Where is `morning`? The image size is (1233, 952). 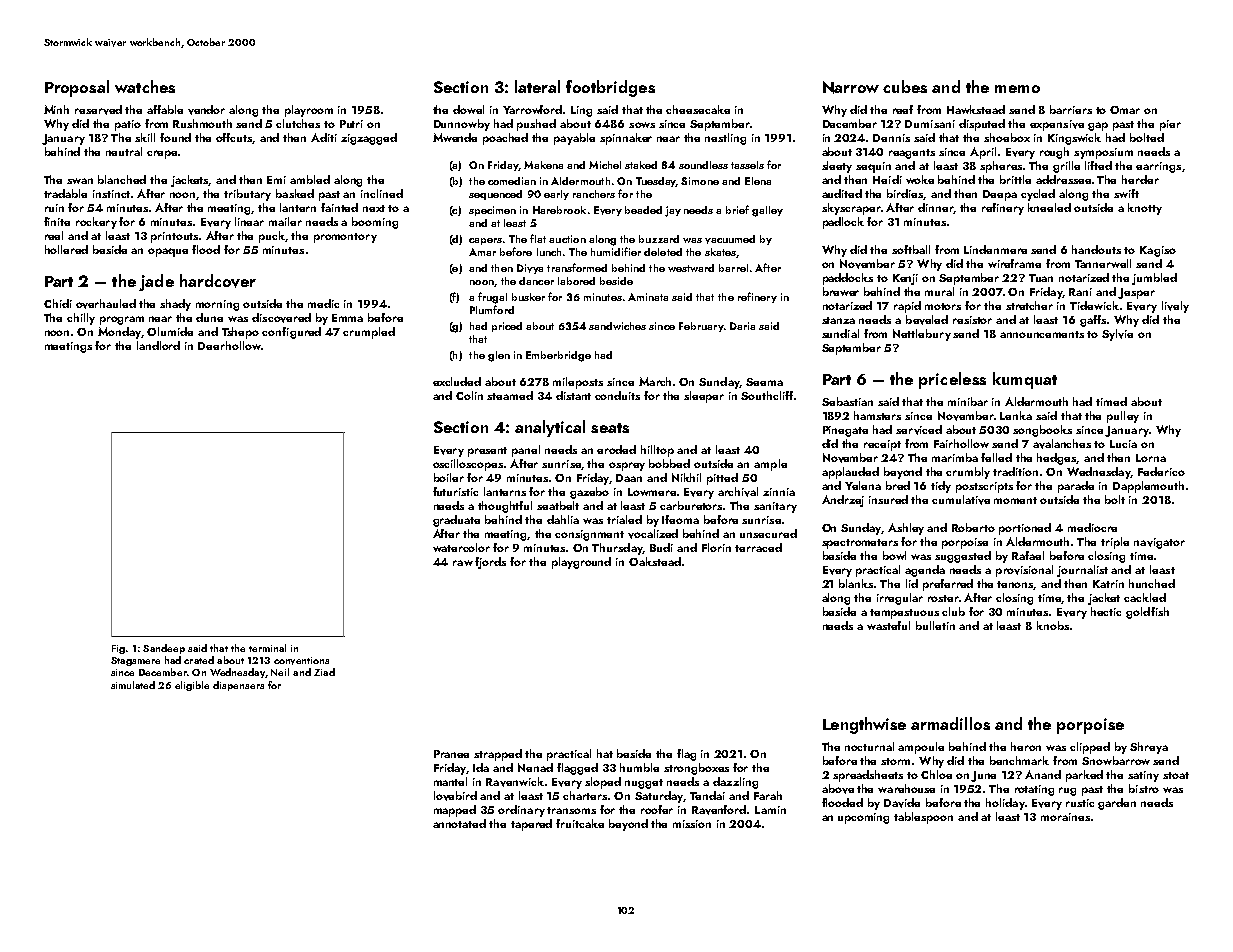 morning is located at coordinates (217, 305).
